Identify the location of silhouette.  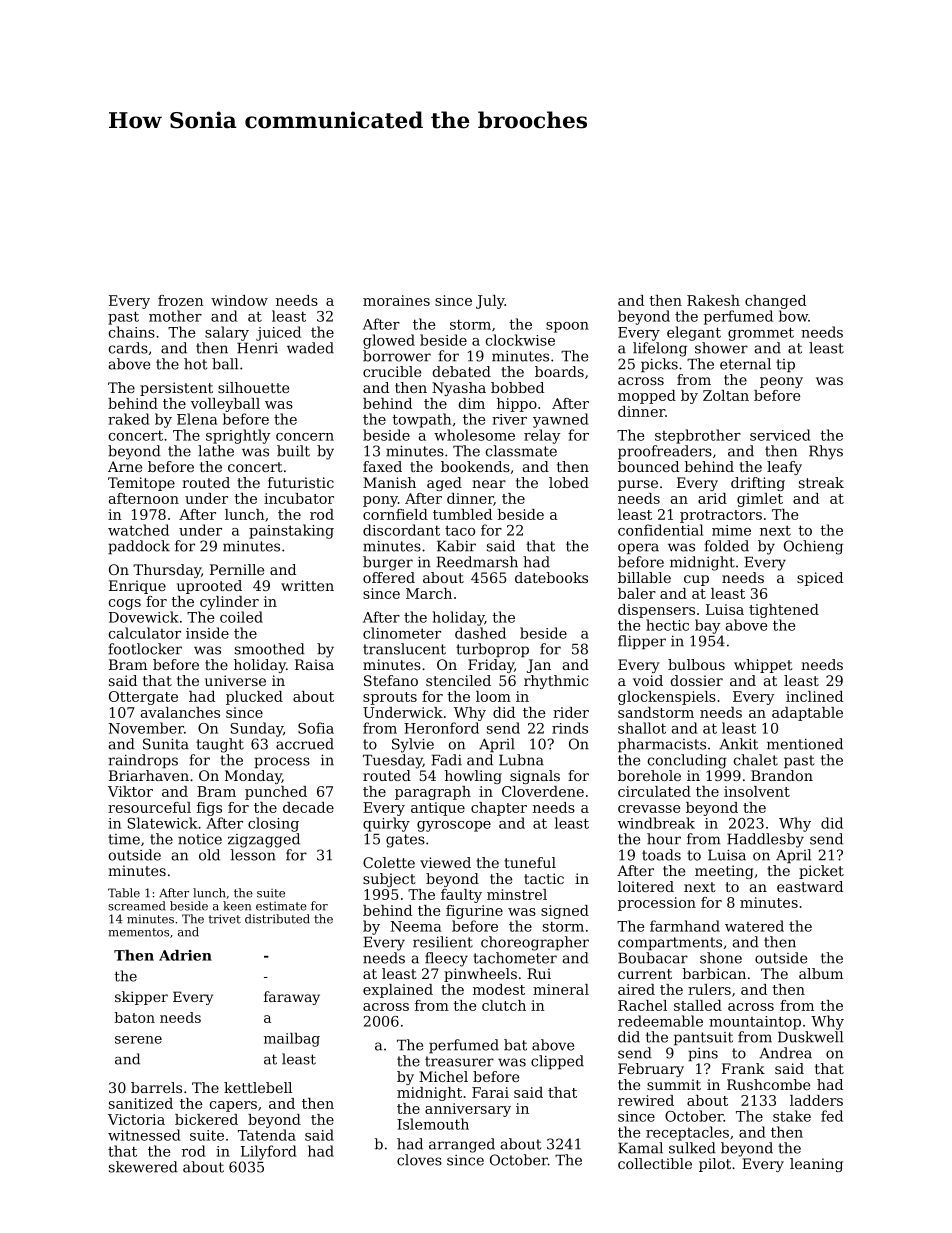
(253, 387).
